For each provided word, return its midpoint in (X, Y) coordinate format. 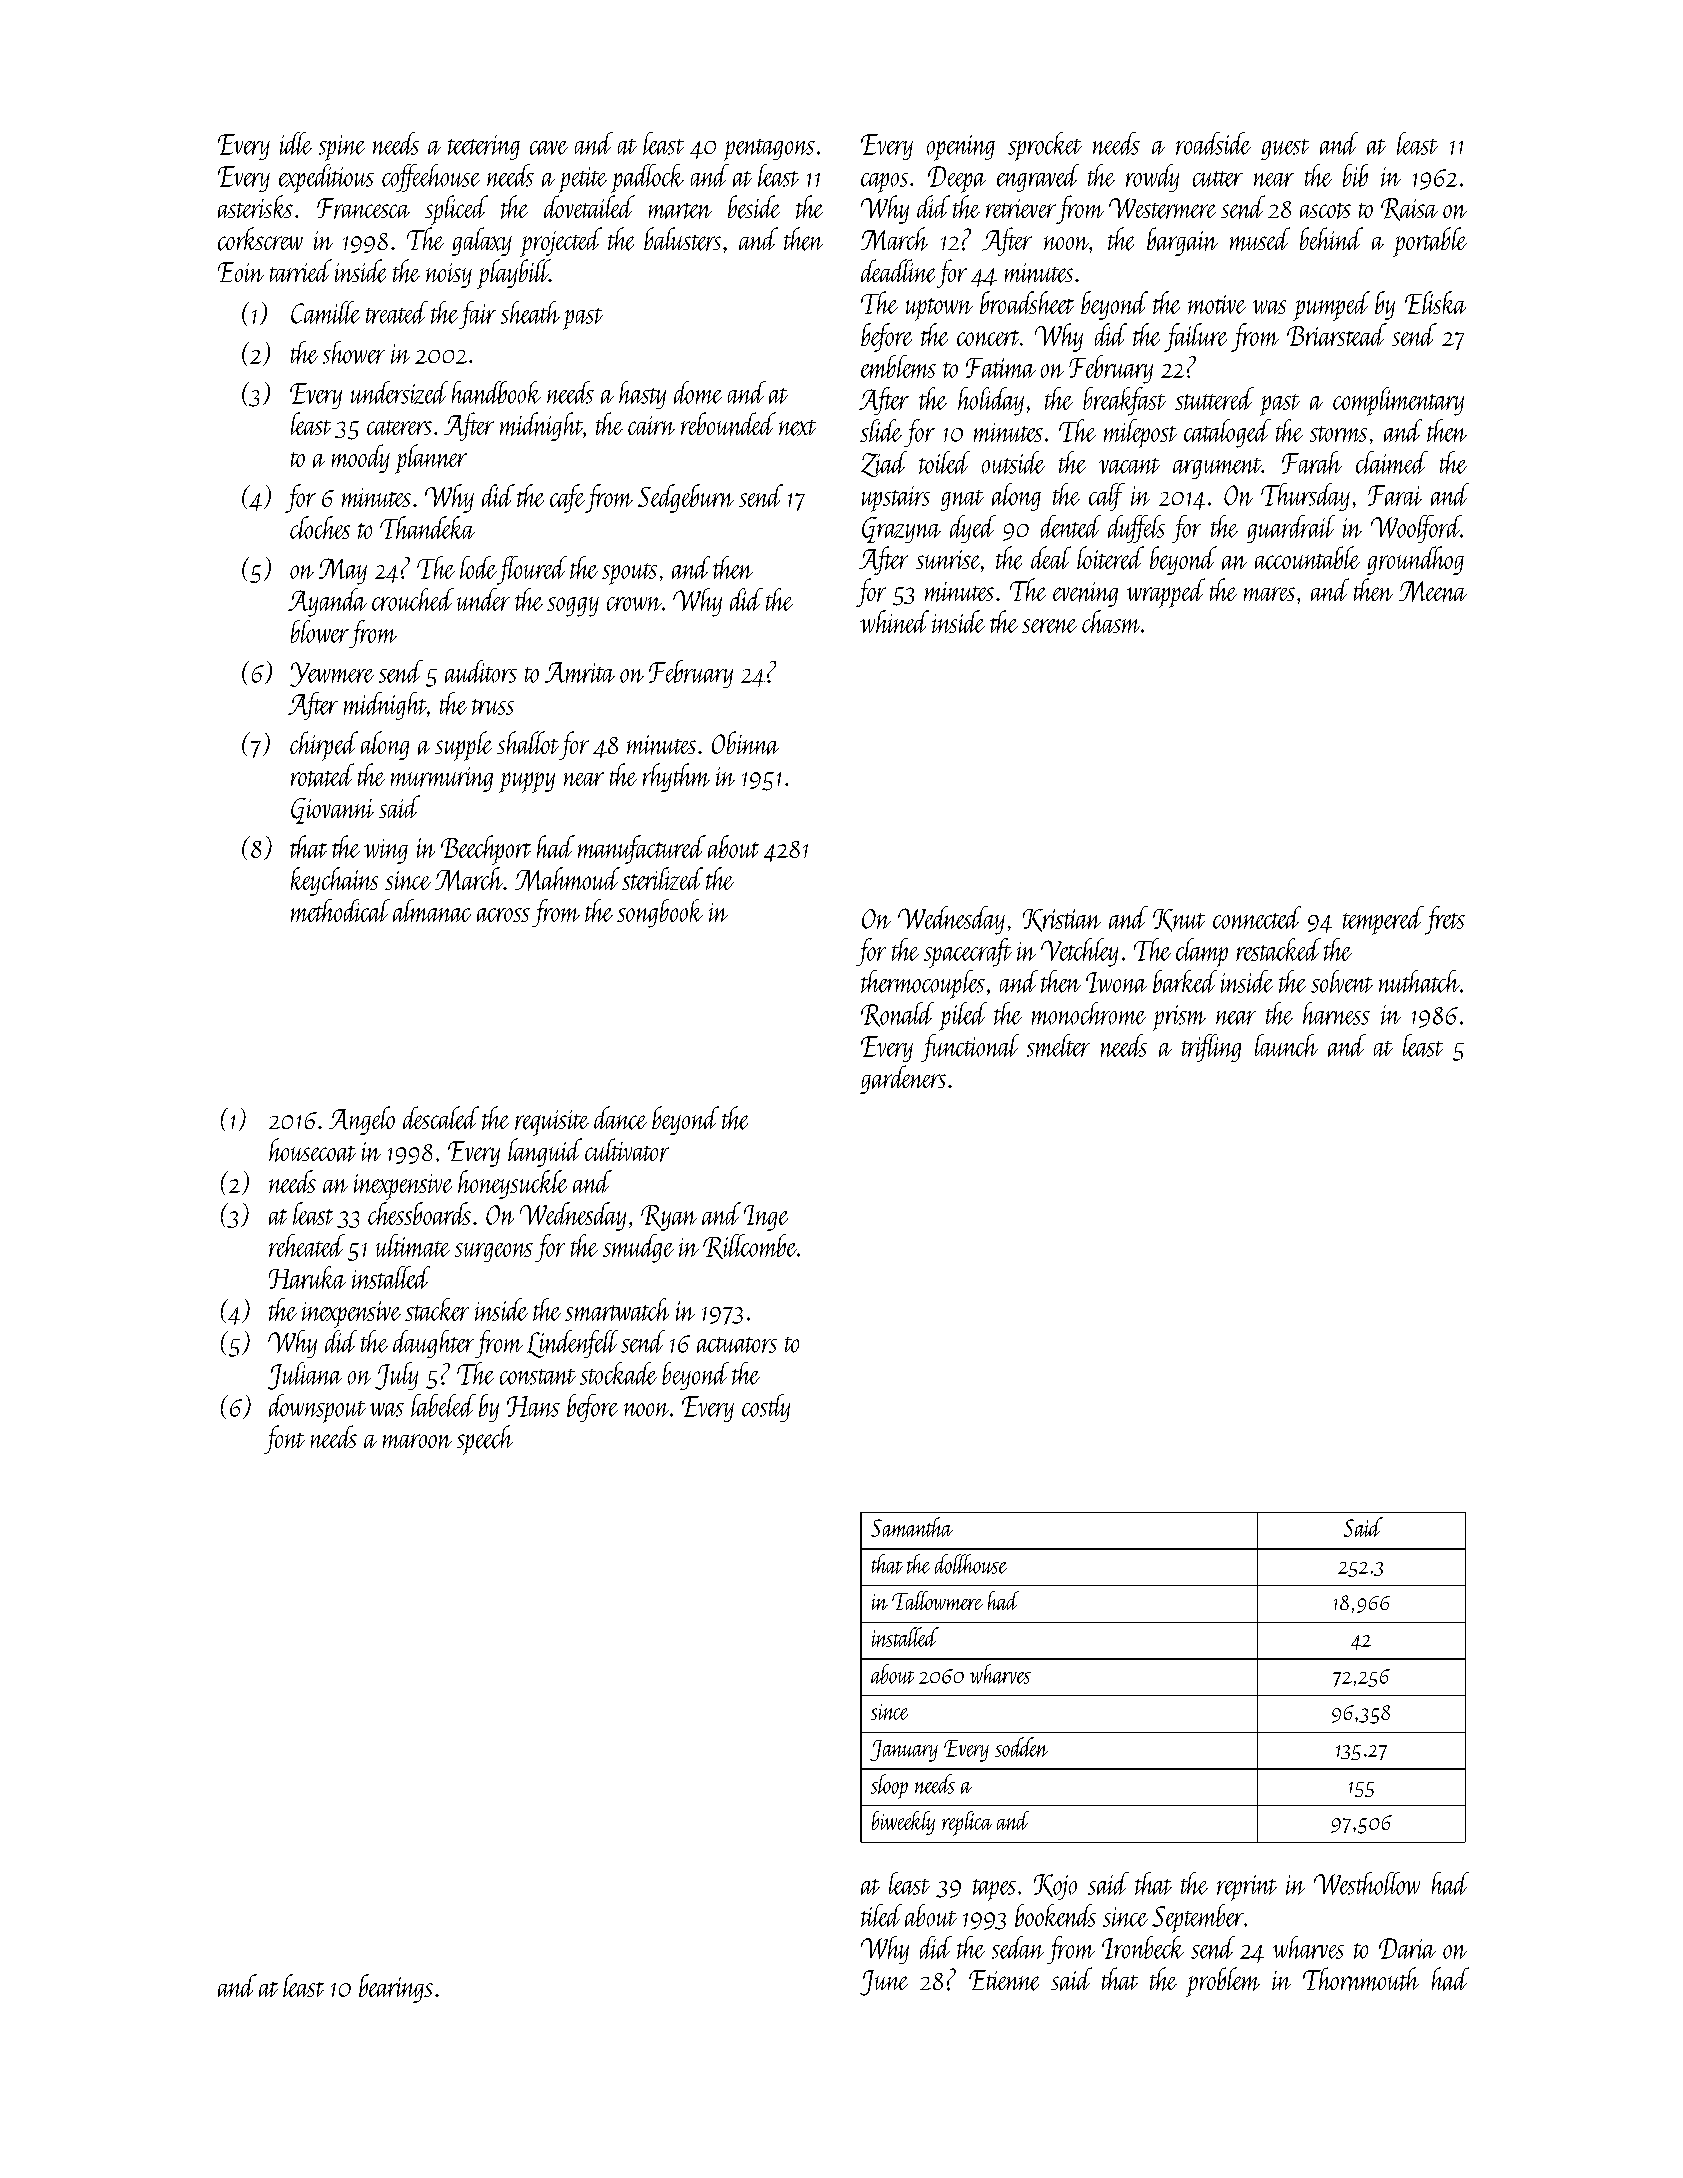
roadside (1213, 143)
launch (1286, 1045)
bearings (396, 1988)
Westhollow (1367, 1883)
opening (961, 148)
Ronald (897, 1014)
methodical (340, 910)
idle (296, 143)
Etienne (1004, 1980)
